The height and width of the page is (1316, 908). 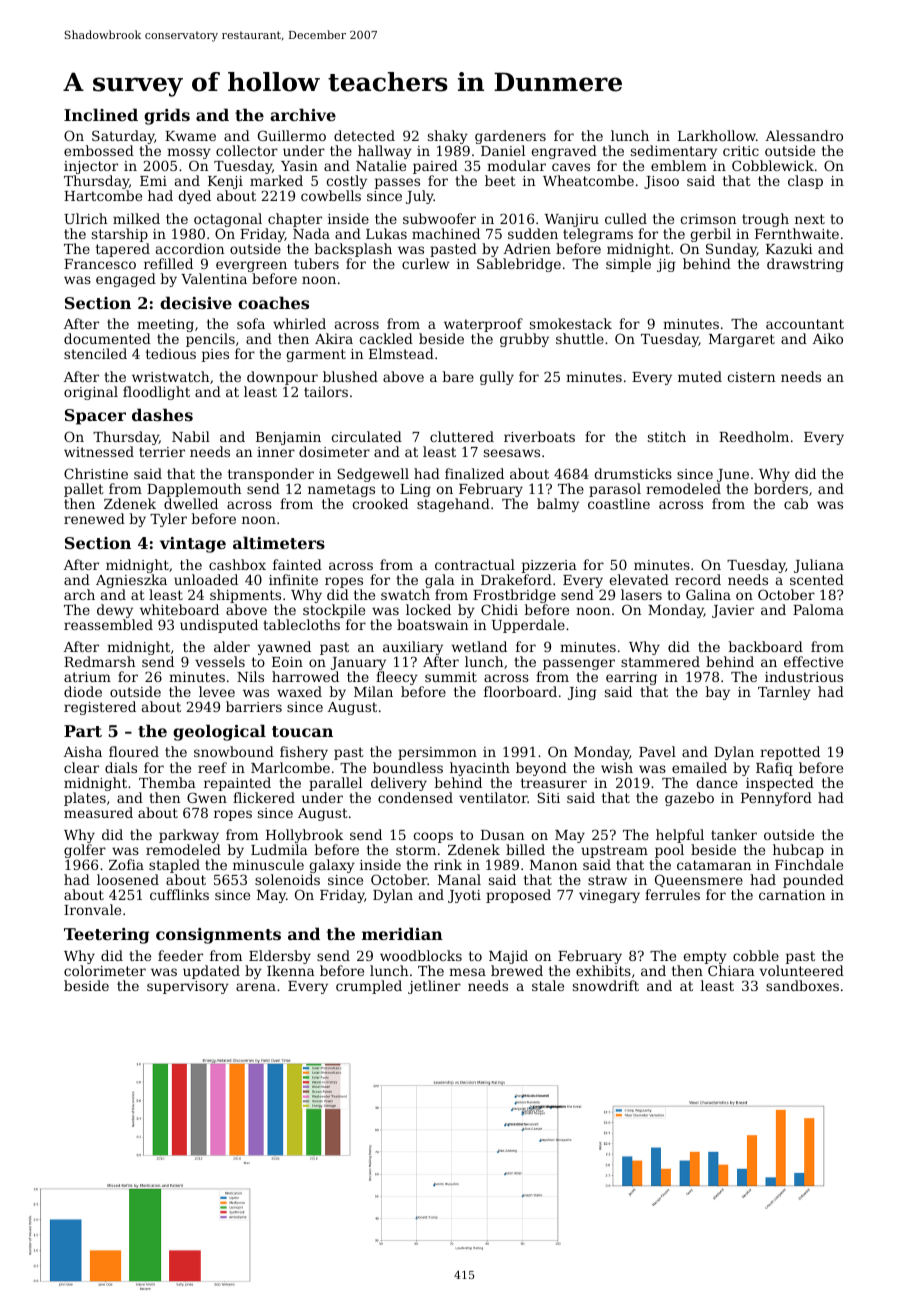 What do you see at coordinates (247, 150) in the page?
I see `collector` at bounding box center [247, 150].
